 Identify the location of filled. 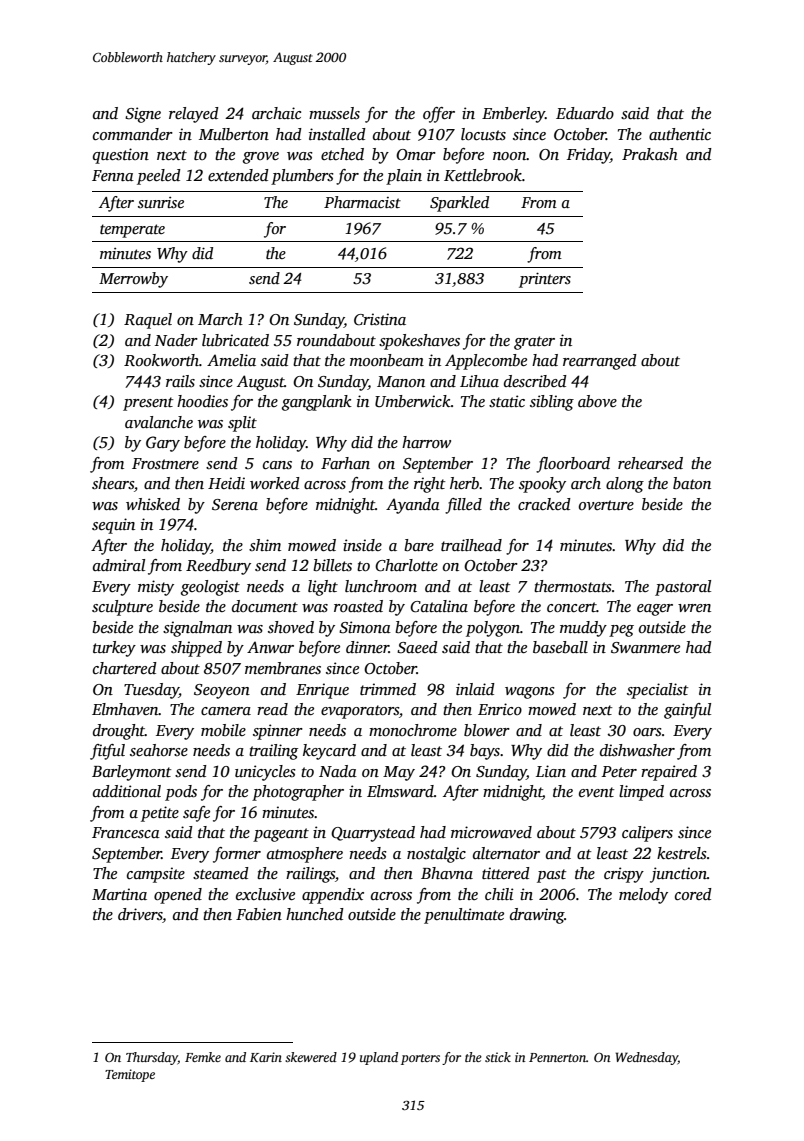
(463, 506).
